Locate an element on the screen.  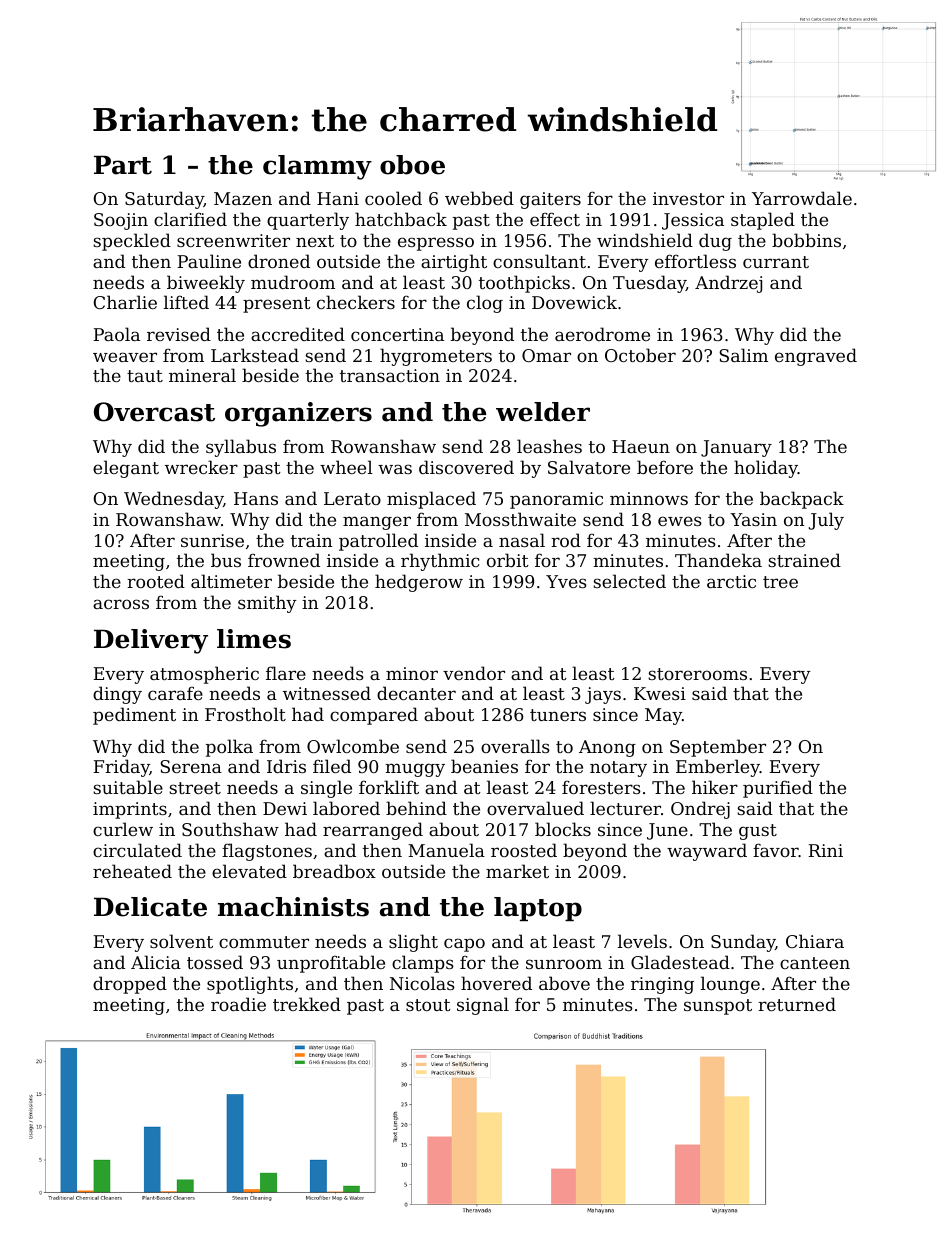
investor is located at coordinates (688, 198).
